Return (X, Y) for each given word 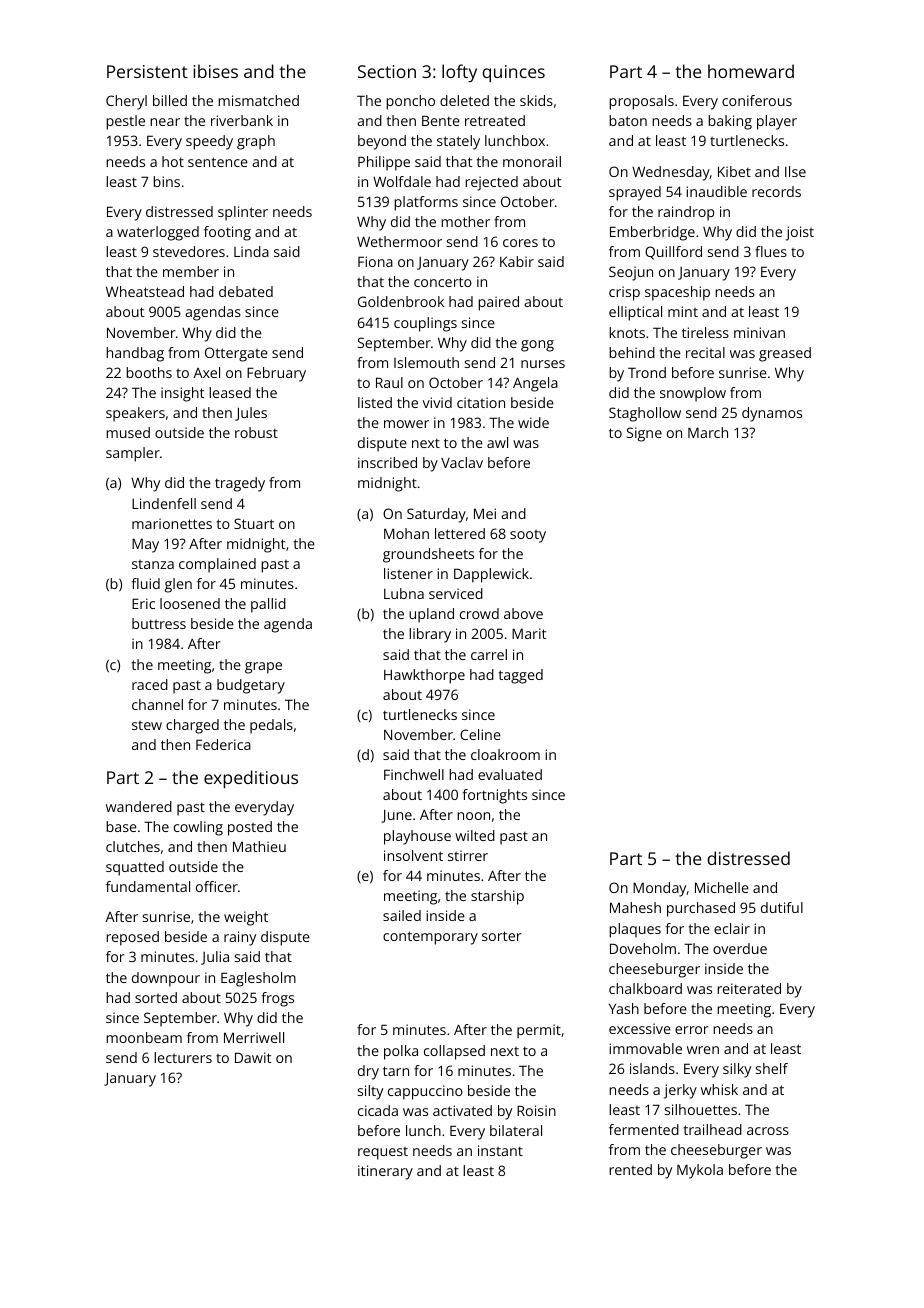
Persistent (147, 71)
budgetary (251, 686)
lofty (459, 73)
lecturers (183, 1057)
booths (149, 372)
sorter (502, 936)
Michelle (722, 887)
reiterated (749, 988)
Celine (480, 734)
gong (537, 346)
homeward (751, 71)
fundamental (148, 886)
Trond (647, 372)
